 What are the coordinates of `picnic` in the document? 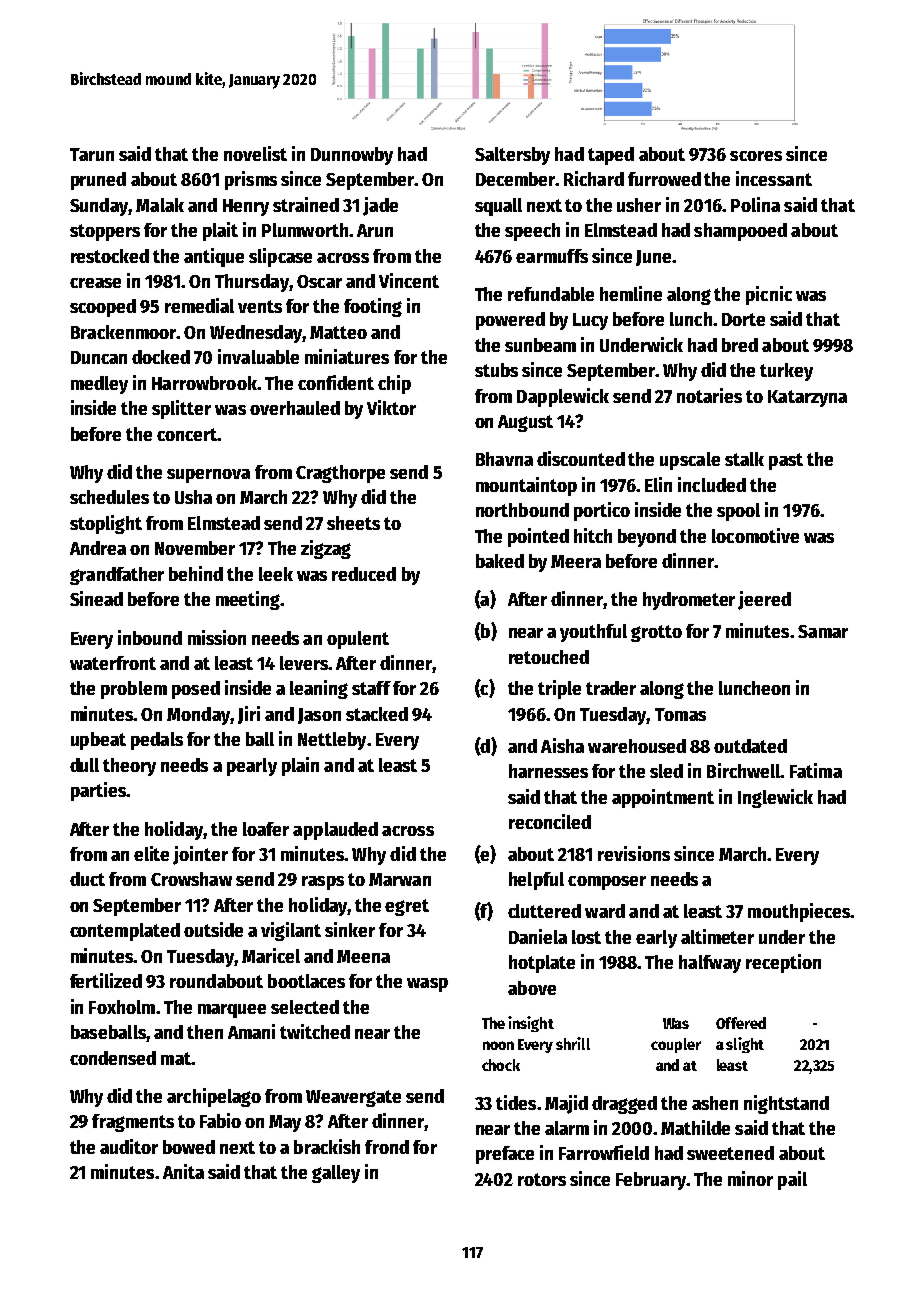 It's located at (769, 295).
